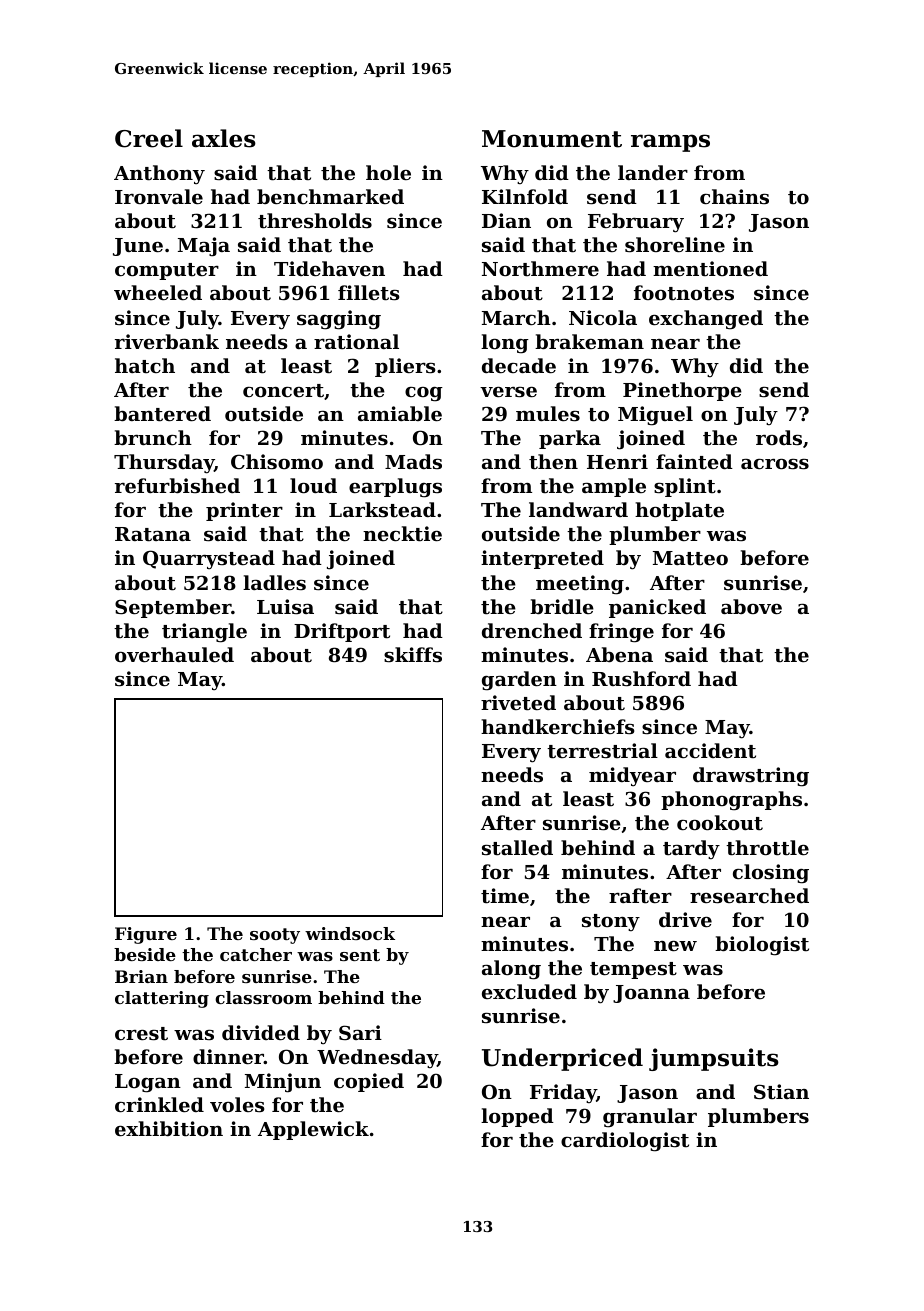  What do you see at coordinates (529, 991) in the image?
I see `excluded` at bounding box center [529, 991].
